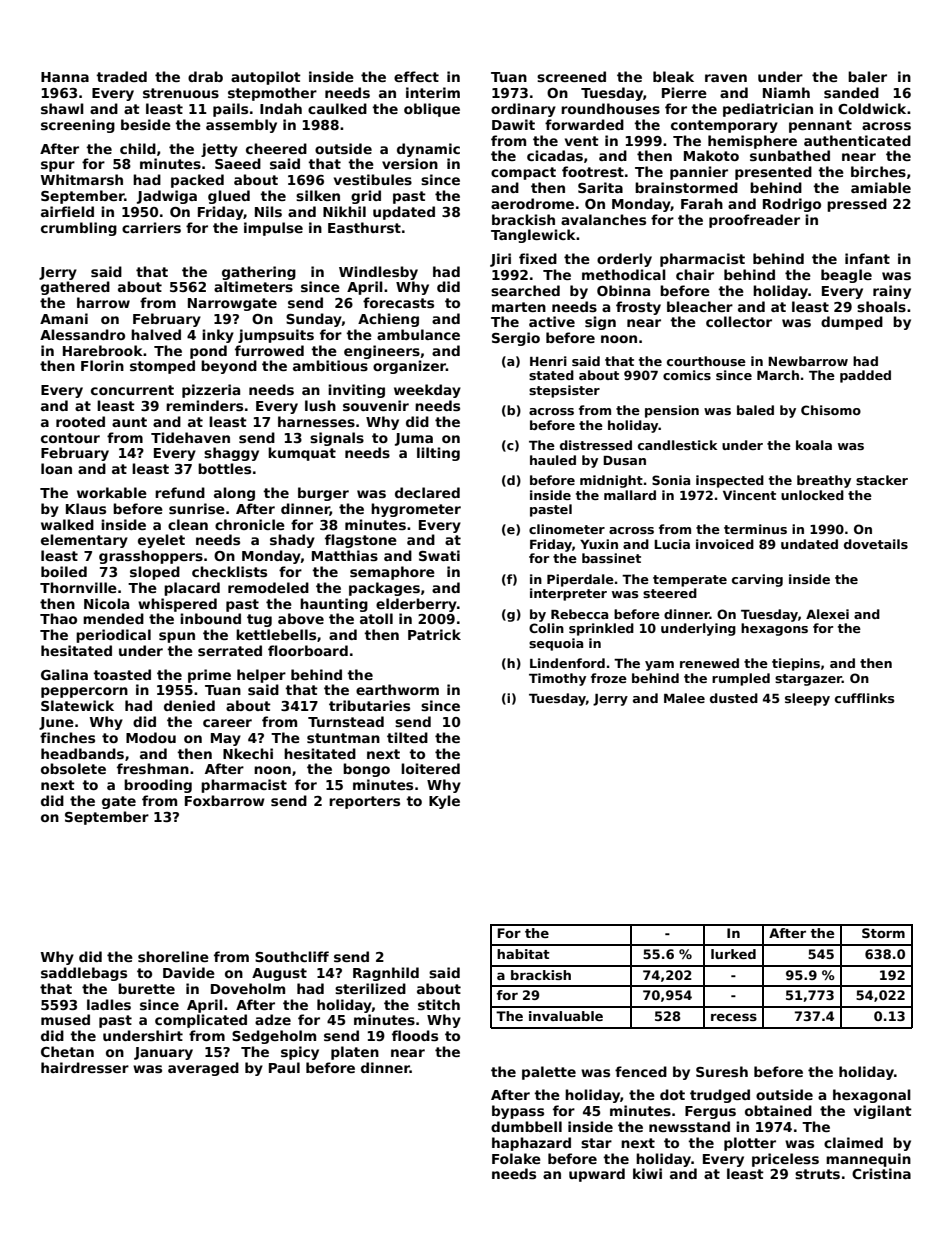 The width and height of the image is (952, 1233). I want to click on concurrent, so click(132, 390).
